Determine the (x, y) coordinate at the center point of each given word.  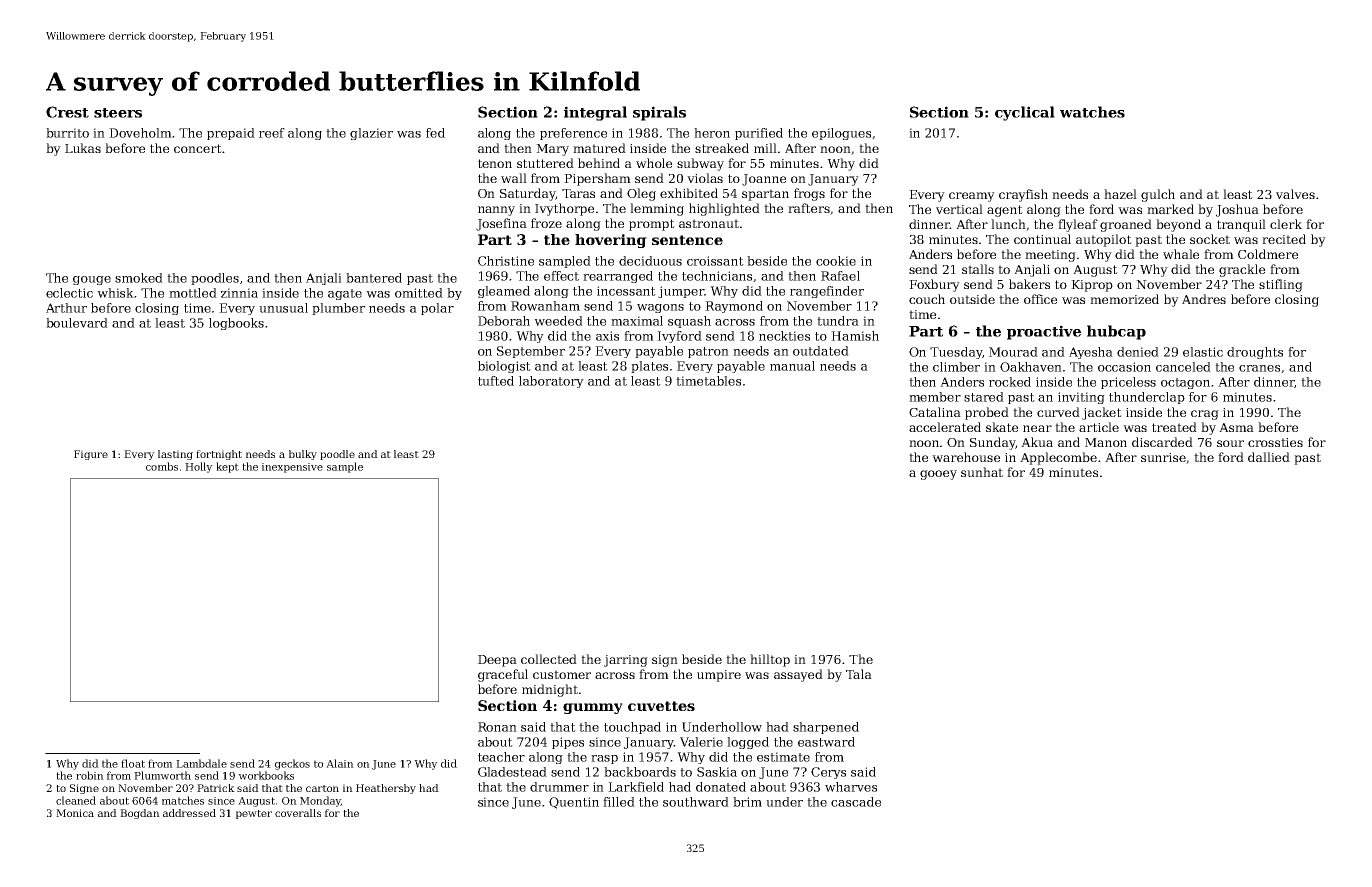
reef (272, 133)
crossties (1275, 442)
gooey (938, 475)
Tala (859, 674)
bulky (303, 455)
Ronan (497, 727)
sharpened (826, 728)
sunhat (982, 472)
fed (435, 133)
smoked (139, 278)
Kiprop (1092, 286)
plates (649, 367)
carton (322, 788)
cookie (836, 261)
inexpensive (292, 468)
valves (1295, 194)
